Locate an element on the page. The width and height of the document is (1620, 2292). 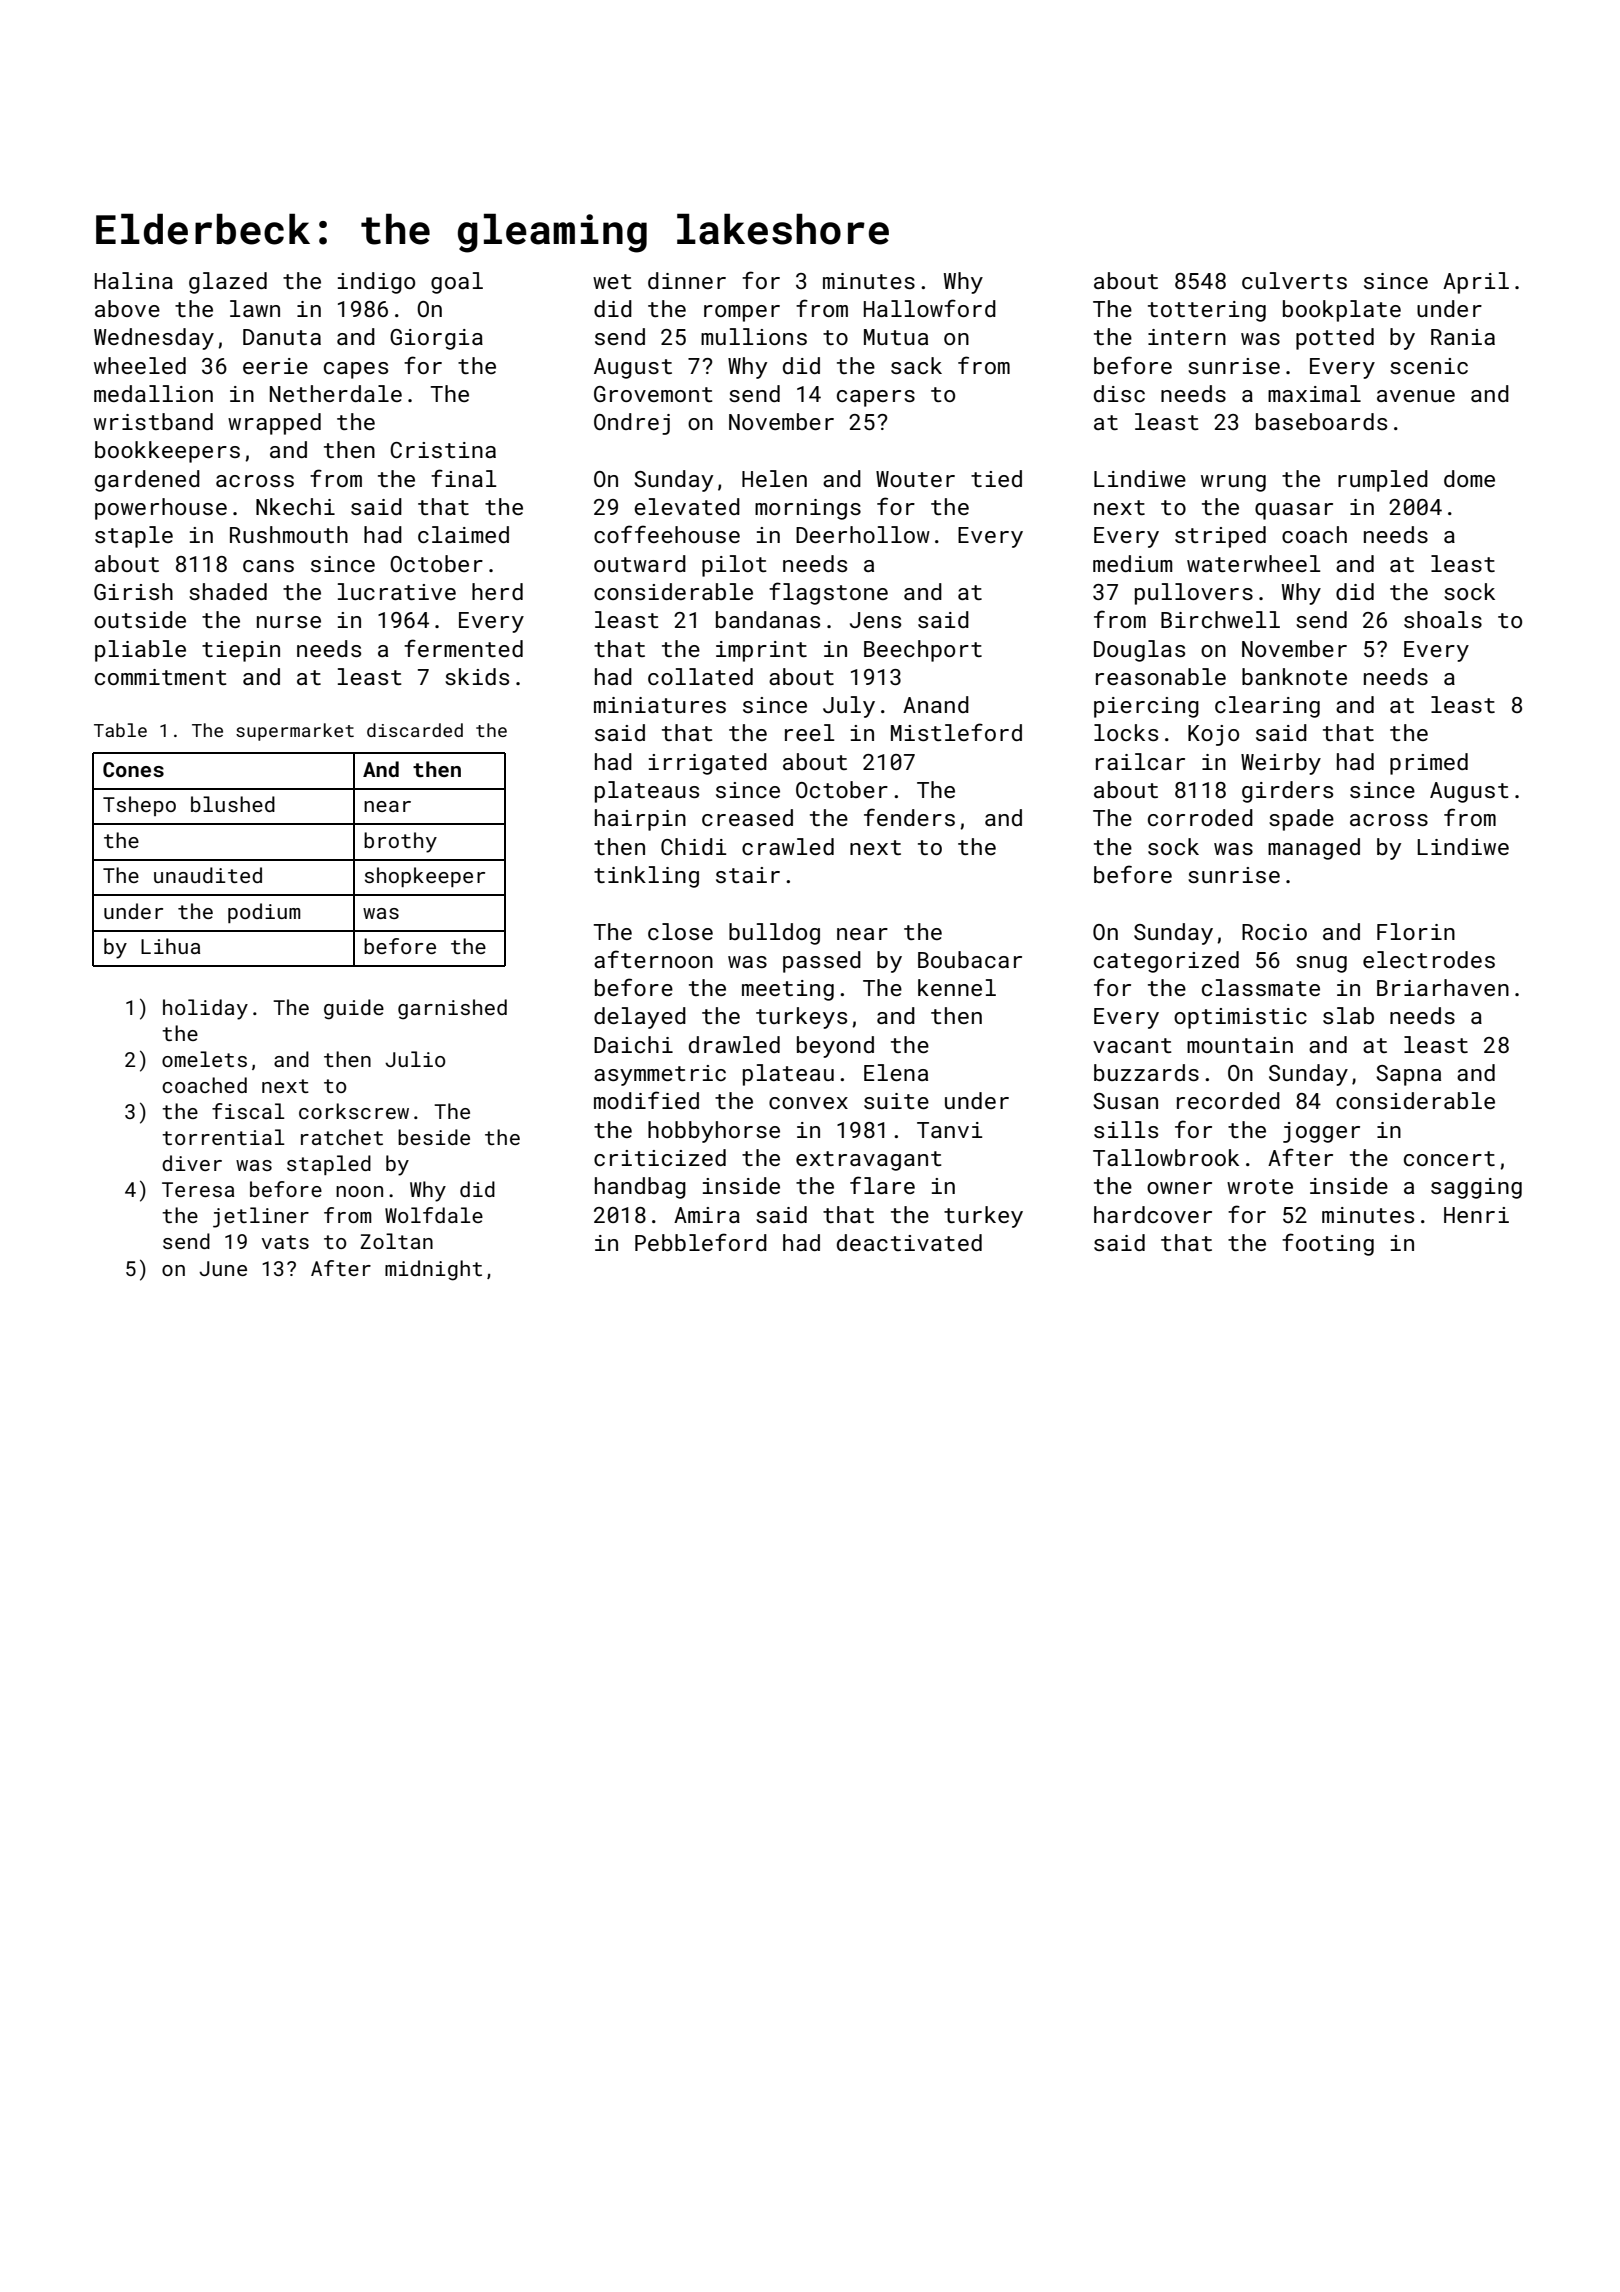
indigo is located at coordinates (376, 283).
